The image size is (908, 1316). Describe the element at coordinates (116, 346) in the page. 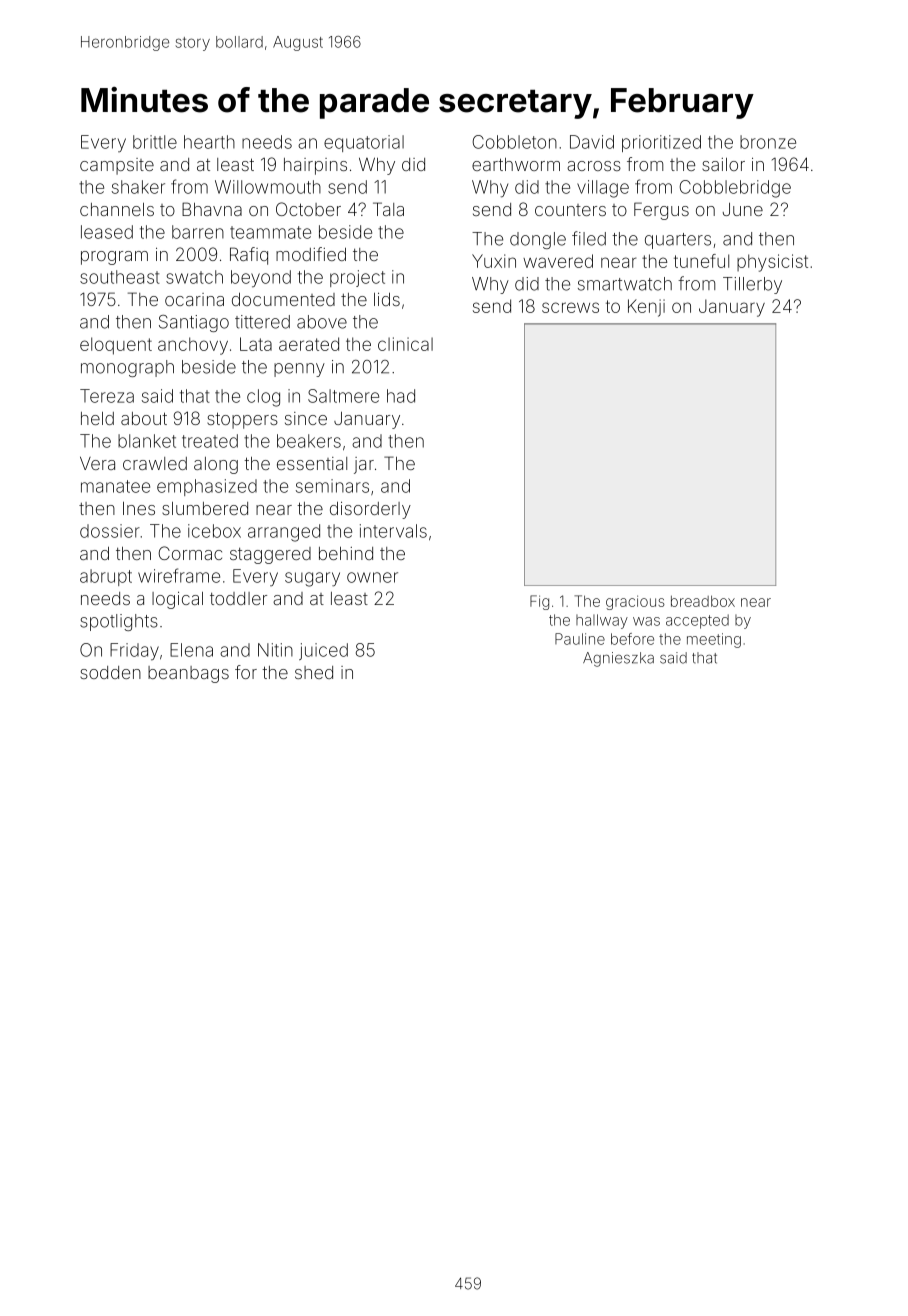

I see `eloquent` at that location.
